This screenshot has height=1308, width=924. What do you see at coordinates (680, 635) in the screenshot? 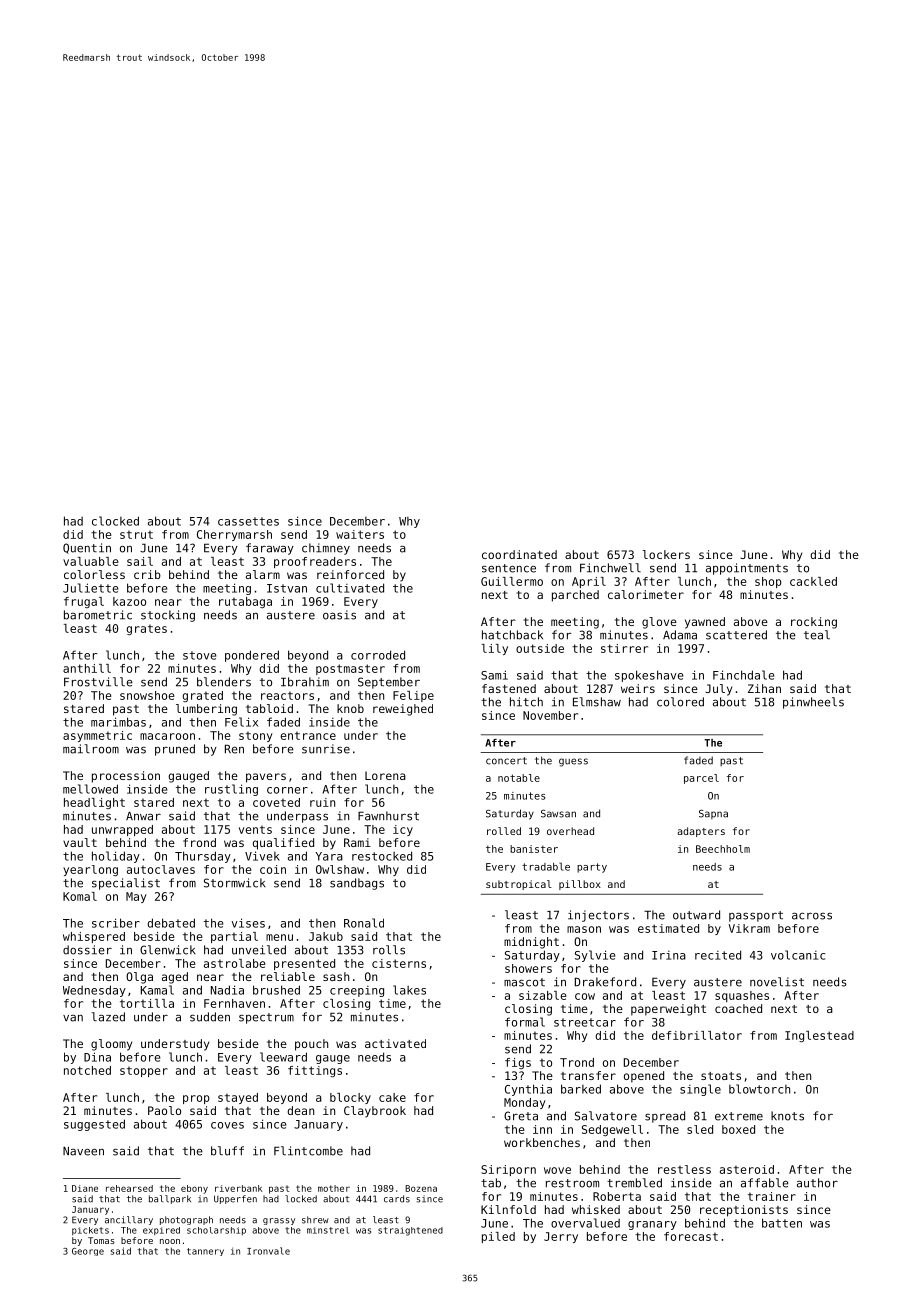
I see `Adama` at bounding box center [680, 635].
